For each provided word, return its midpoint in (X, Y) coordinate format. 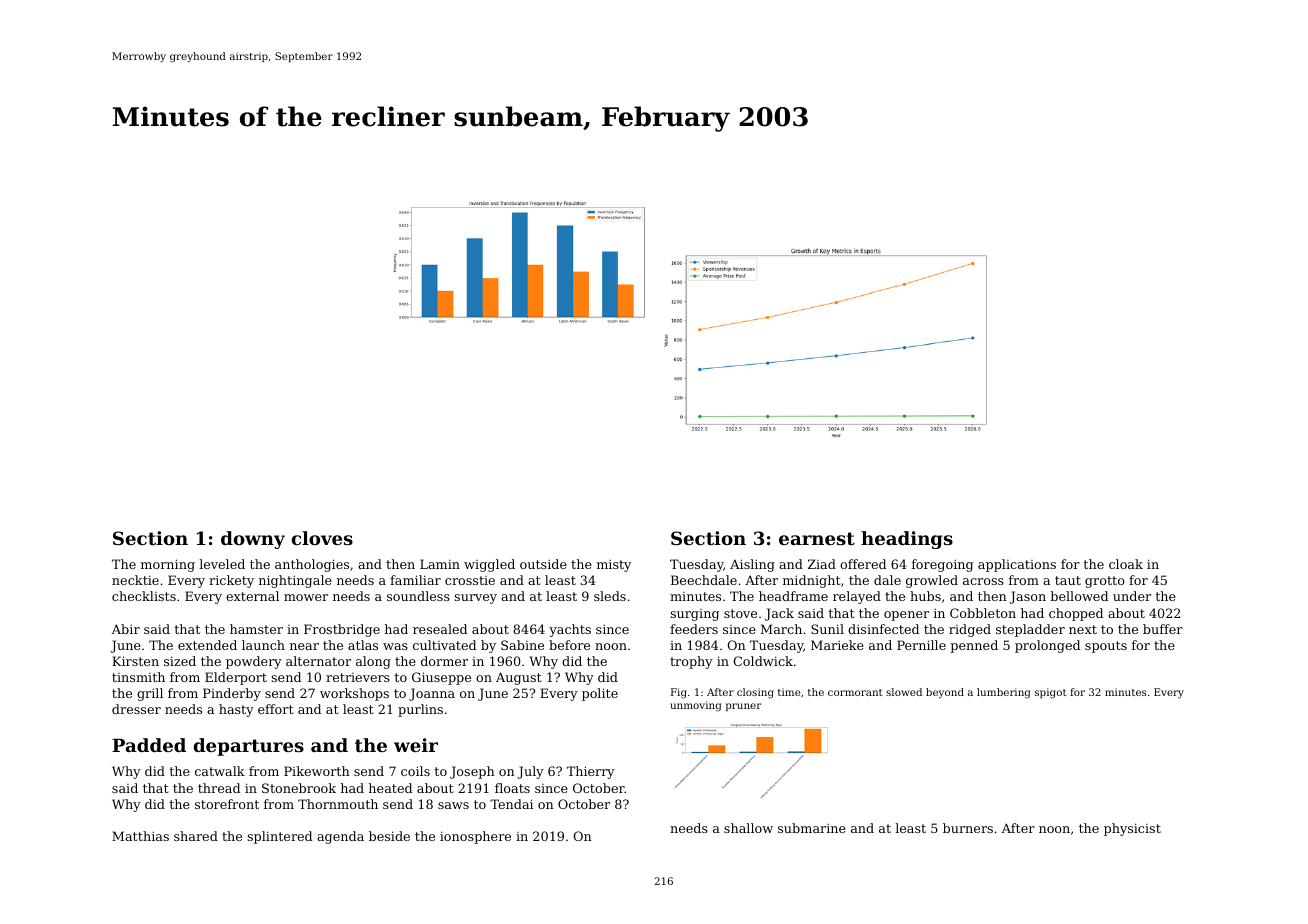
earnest (817, 538)
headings (907, 540)
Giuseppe (441, 678)
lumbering (1003, 693)
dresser (136, 709)
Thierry (591, 772)
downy (253, 540)
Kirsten (135, 661)
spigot (1051, 693)
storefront (227, 804)
